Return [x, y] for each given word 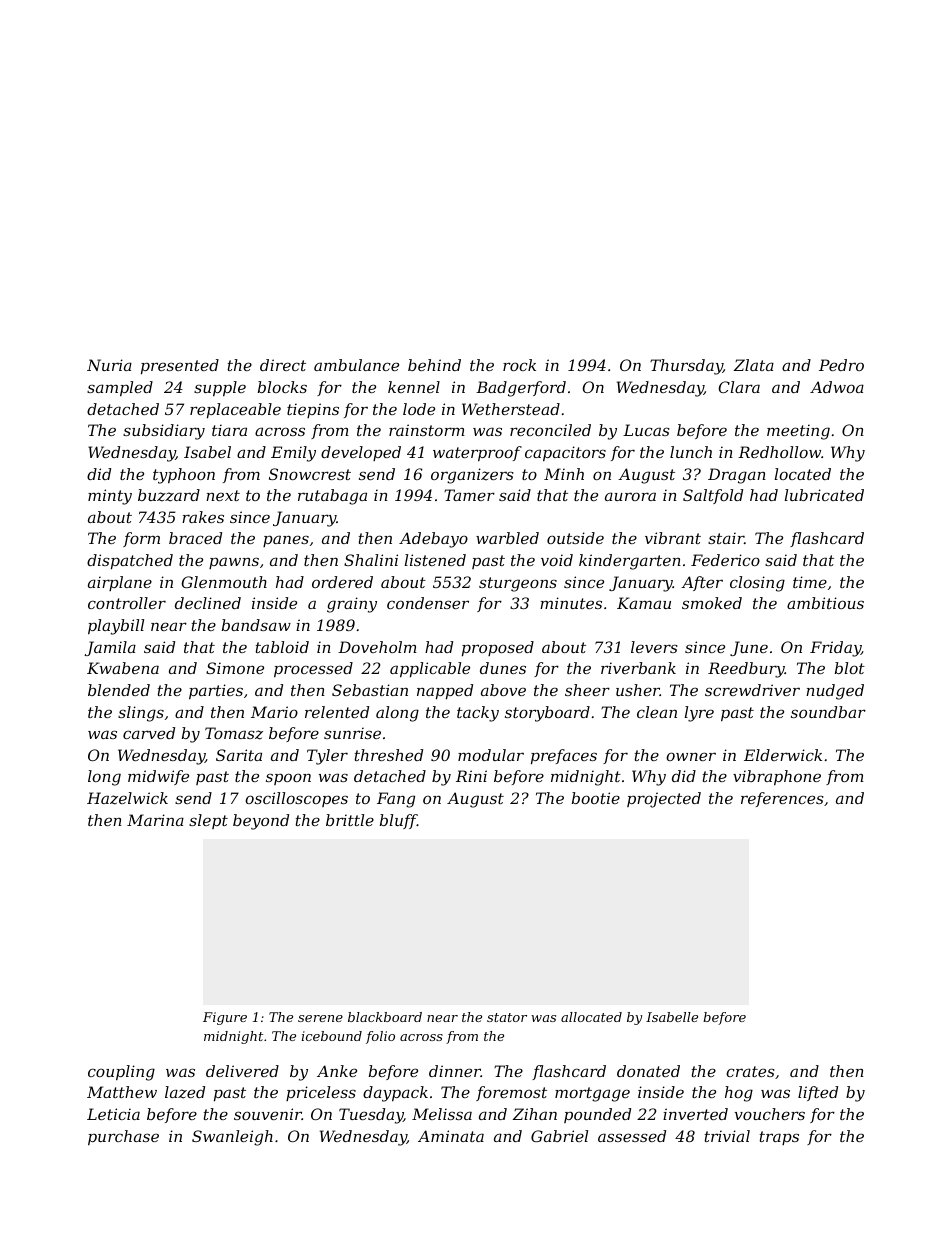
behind [434, 365]
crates [750, 1071]
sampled [120, 388]
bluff [398, 821]
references [782, 799]
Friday [835, 649]
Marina [155, 820]
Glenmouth [224, 582]
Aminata [451, 1136]
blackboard [385, 1017]
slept [208, 821]
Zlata [754, 365]
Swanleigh [232, 1138]
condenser [428, 603]
